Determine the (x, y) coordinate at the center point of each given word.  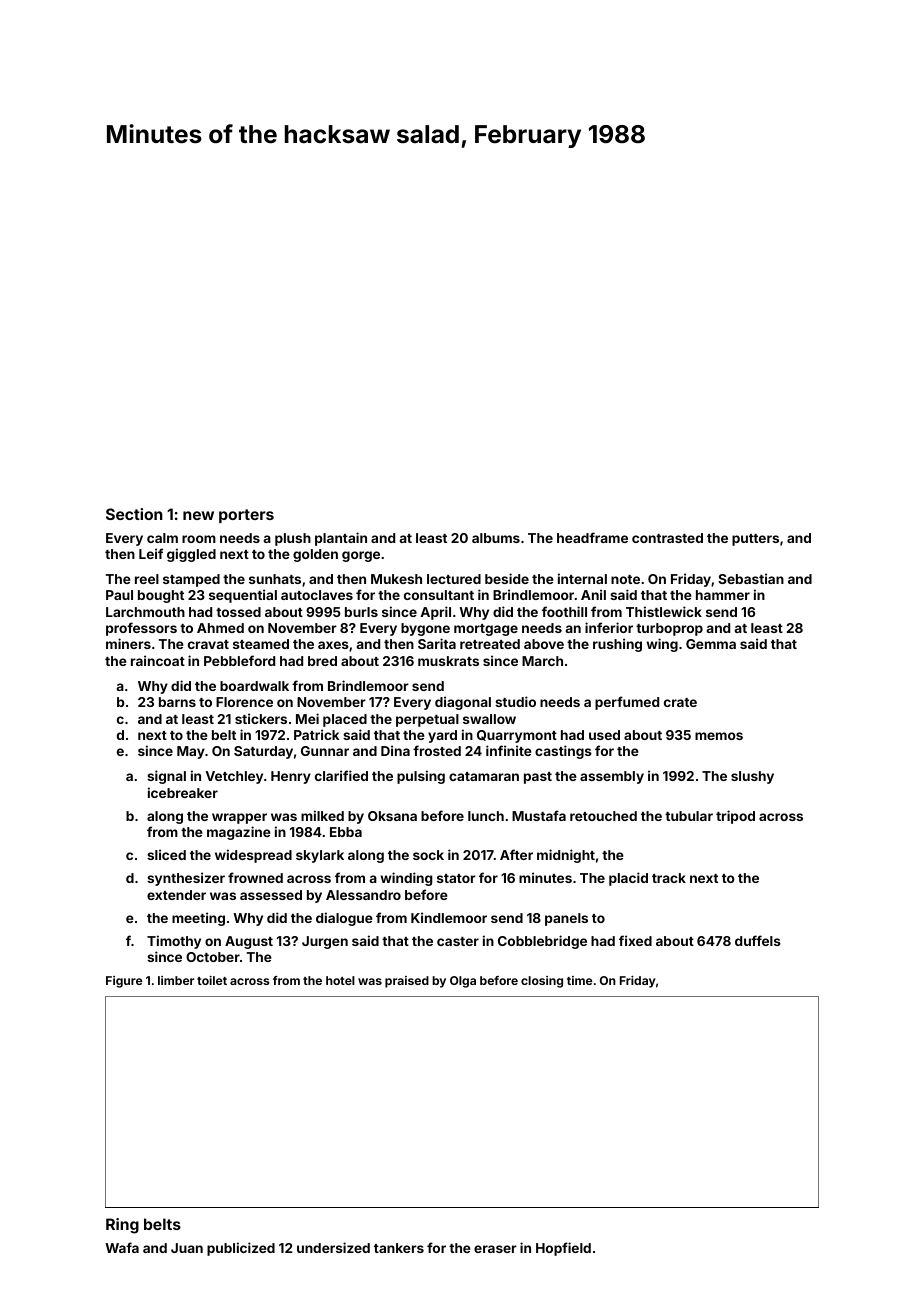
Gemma (711, 644)
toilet (212, 980)
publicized (241, 1249)
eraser (495, 1249)
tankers (399, 1248)
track (669, 878)
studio (515, 701)
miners (128, 643)
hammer (723, 595)
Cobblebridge (542, 942)
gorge (361, 556)
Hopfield (563, 1249)
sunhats (275, 579)
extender (176, 895)
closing (542, 982)
